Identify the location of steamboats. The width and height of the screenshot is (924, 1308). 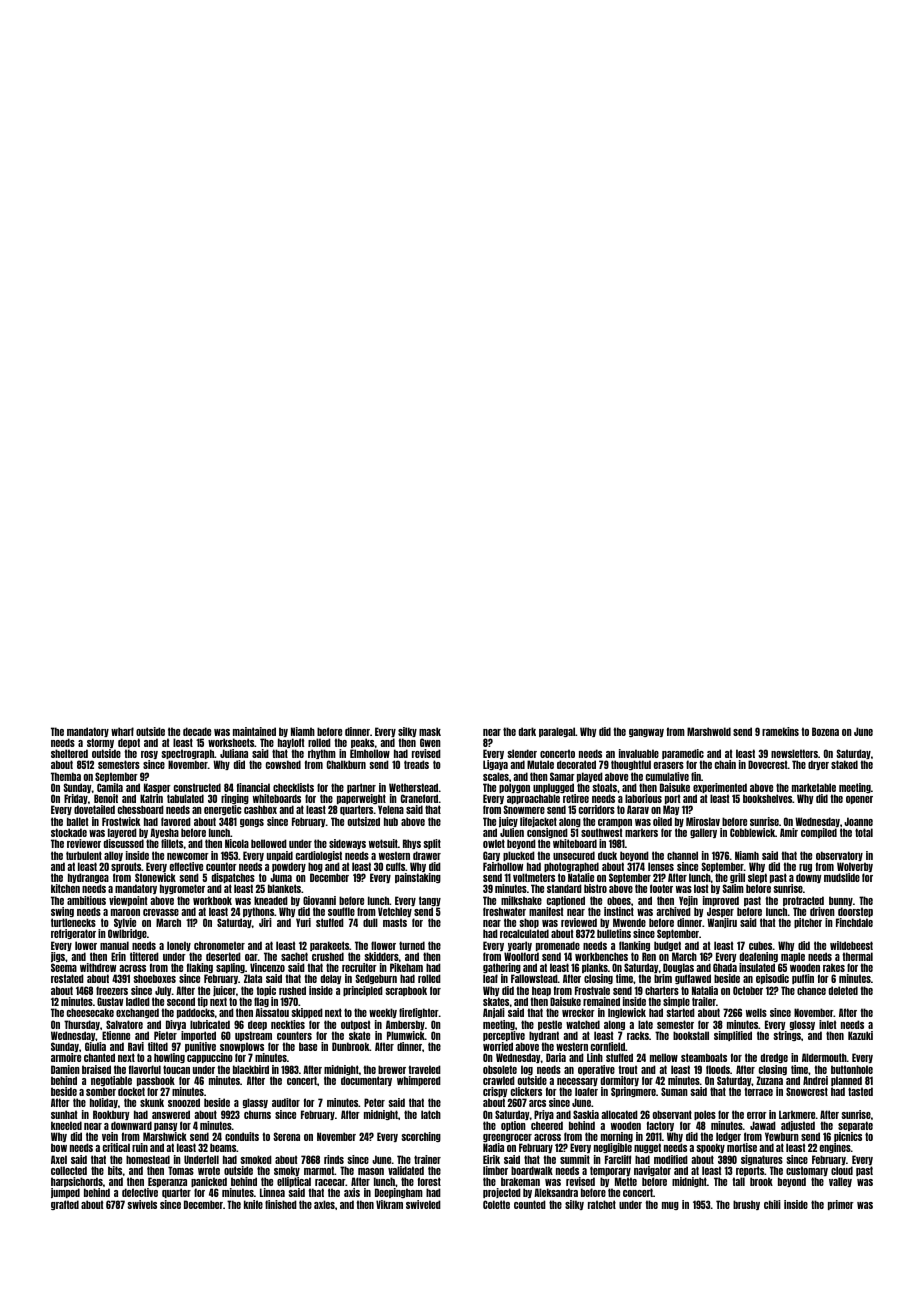
(704, 1057).
